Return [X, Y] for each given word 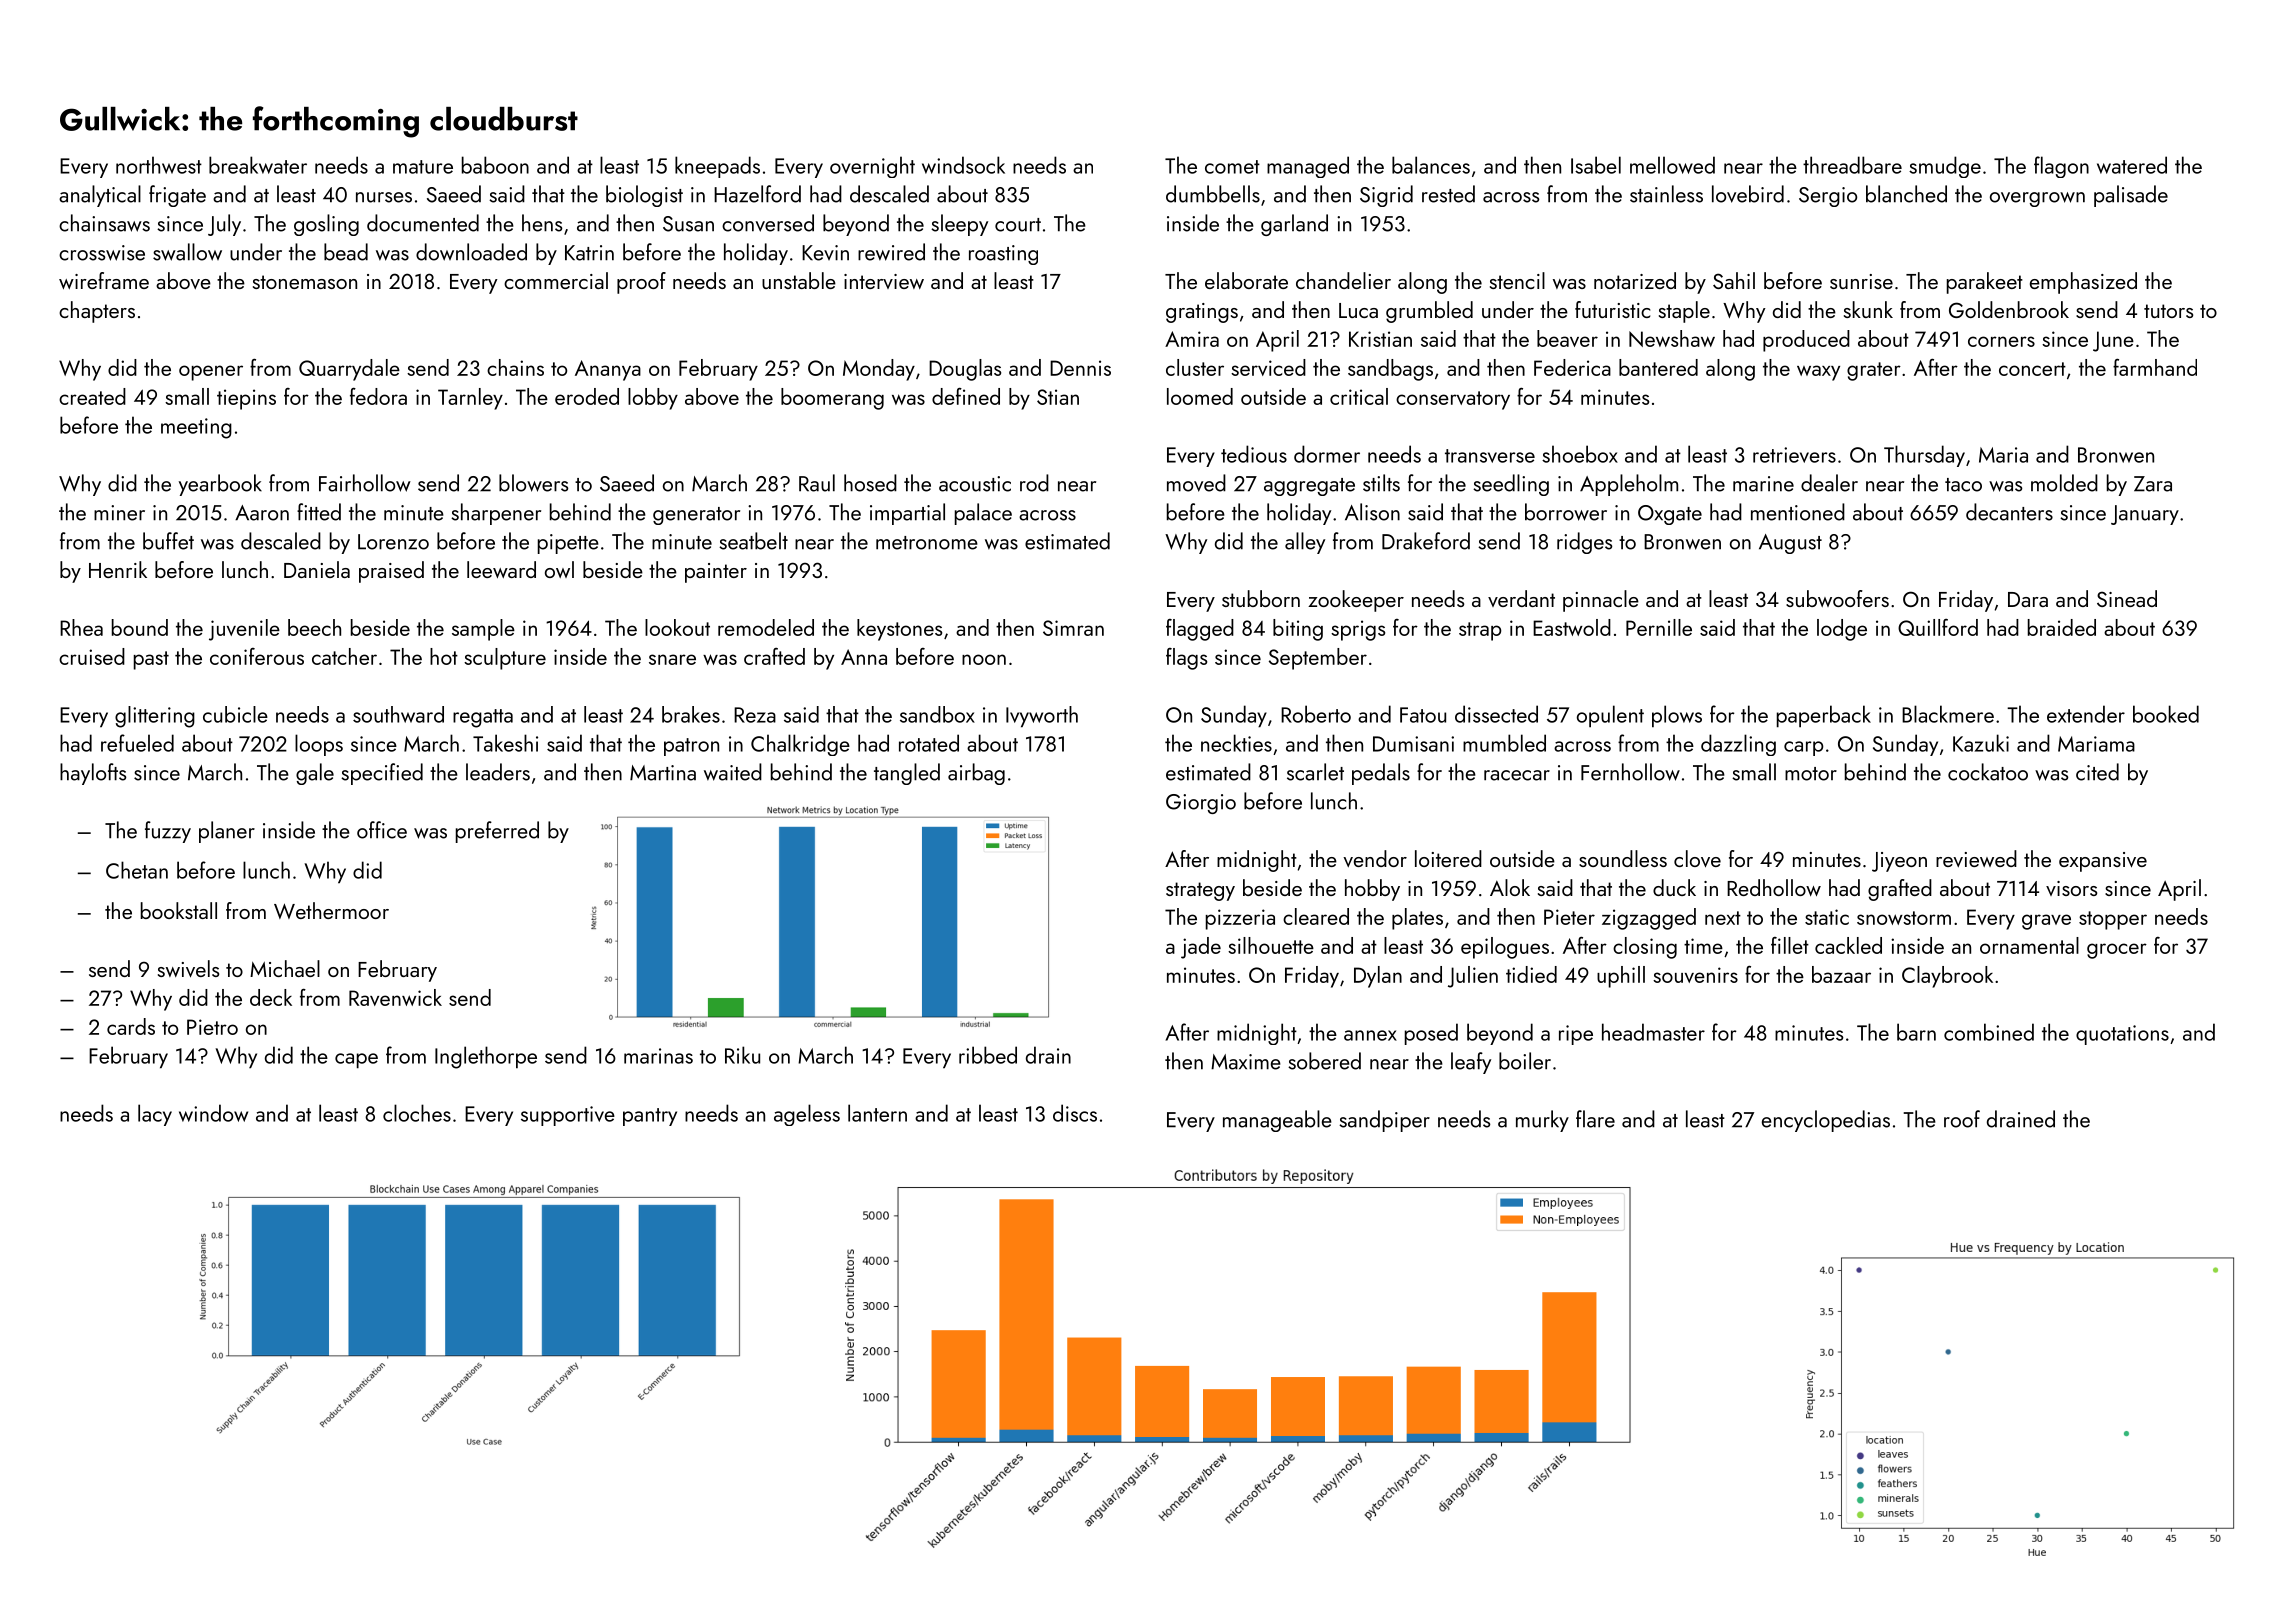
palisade [2131, 196]
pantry [650, 1117]
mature [423, 167]
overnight [872, 167]
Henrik [118, 569]
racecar [1517, 775]
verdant [1521, 598]
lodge [1842, 630]
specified [382, 774]
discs [1075, 1113]
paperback [1824, 716]
